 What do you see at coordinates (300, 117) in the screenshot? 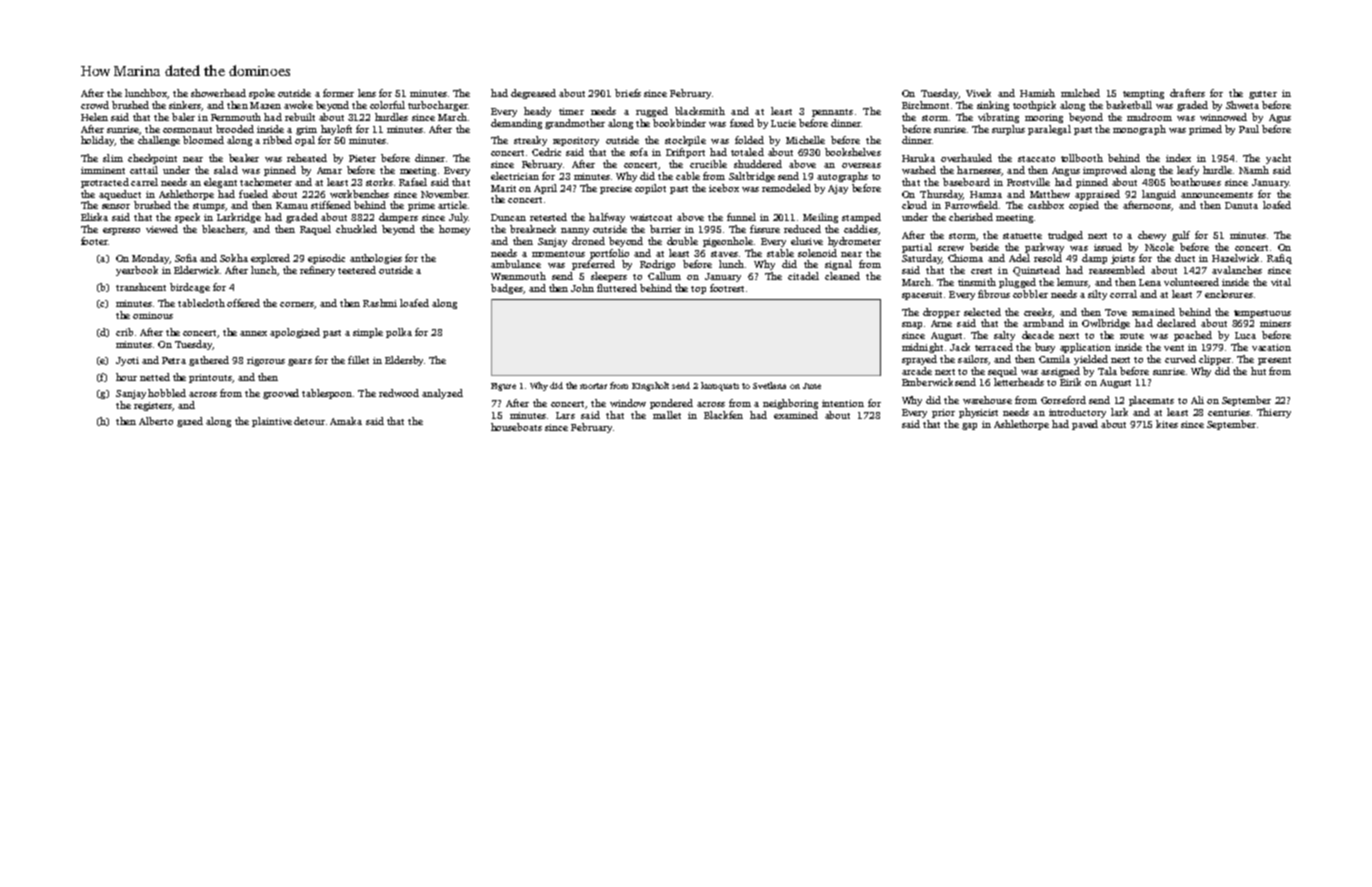
I see `rebuilt` at bounding box center [300, 117].
